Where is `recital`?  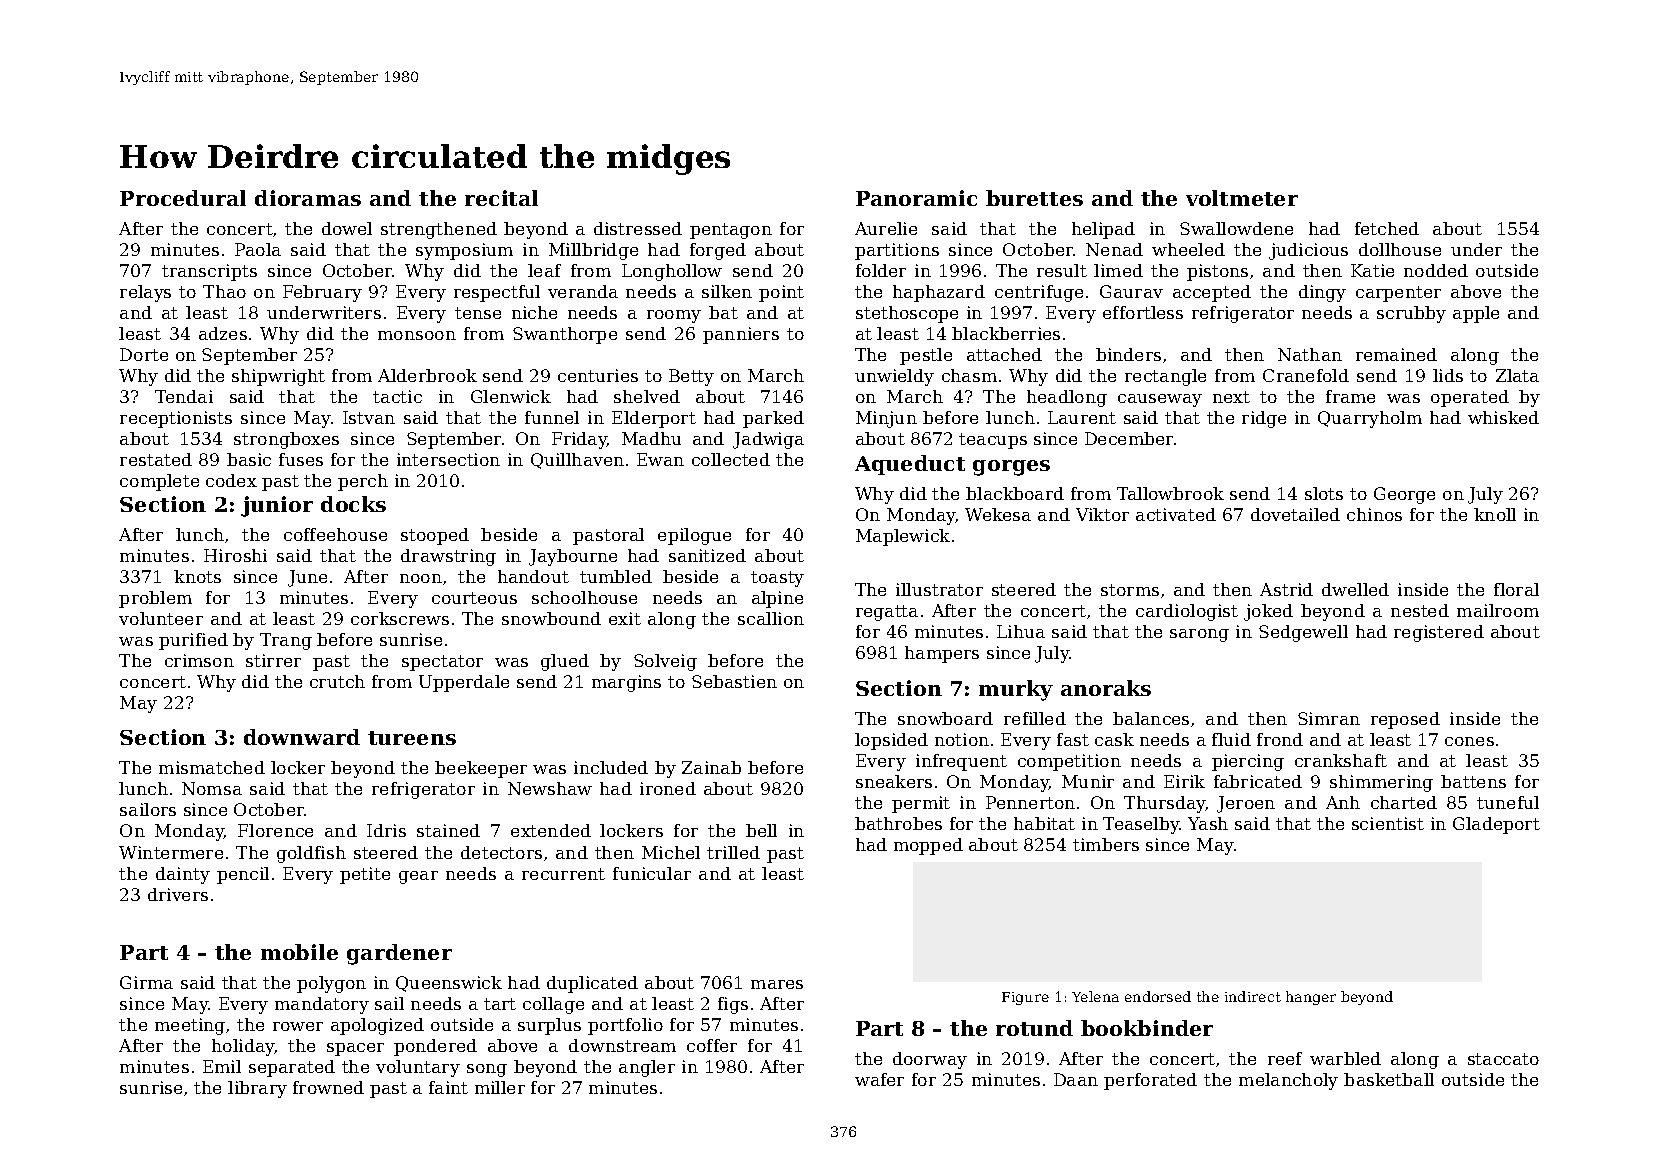 recital is located at coordinates (501, 198).
